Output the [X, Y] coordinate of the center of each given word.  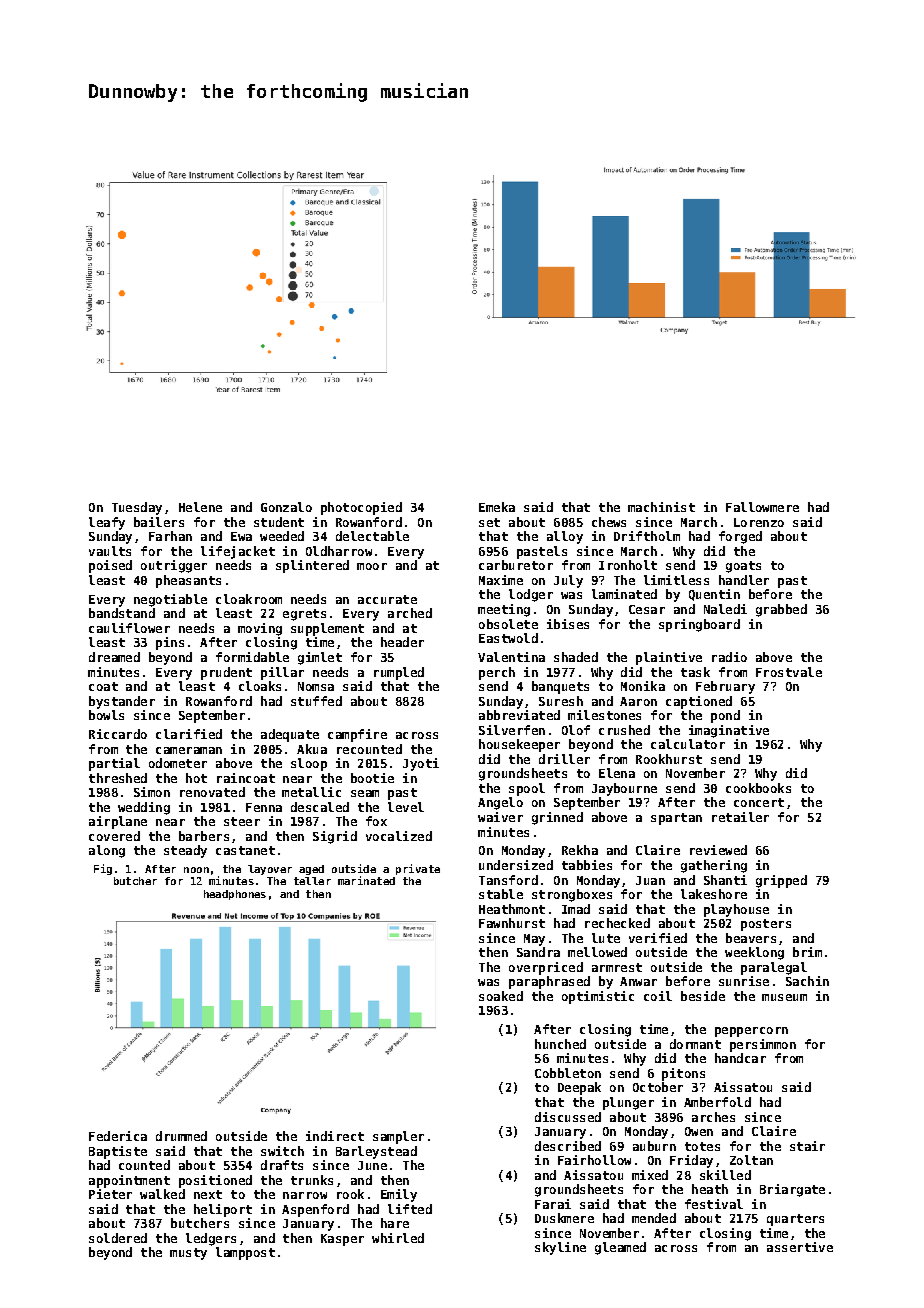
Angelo [500, 803]
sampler [398, 1137]
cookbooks [758, 788]
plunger [628, 1103]
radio [729, 657]
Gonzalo [286, 507]
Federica [118, 1136]
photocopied [361, 508]
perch [497, 673]
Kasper [342, 1240]
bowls [106, 715]
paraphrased [549, 982]
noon [196, 870]
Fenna [264, 807]
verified [658, 938]
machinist [661, 507]
